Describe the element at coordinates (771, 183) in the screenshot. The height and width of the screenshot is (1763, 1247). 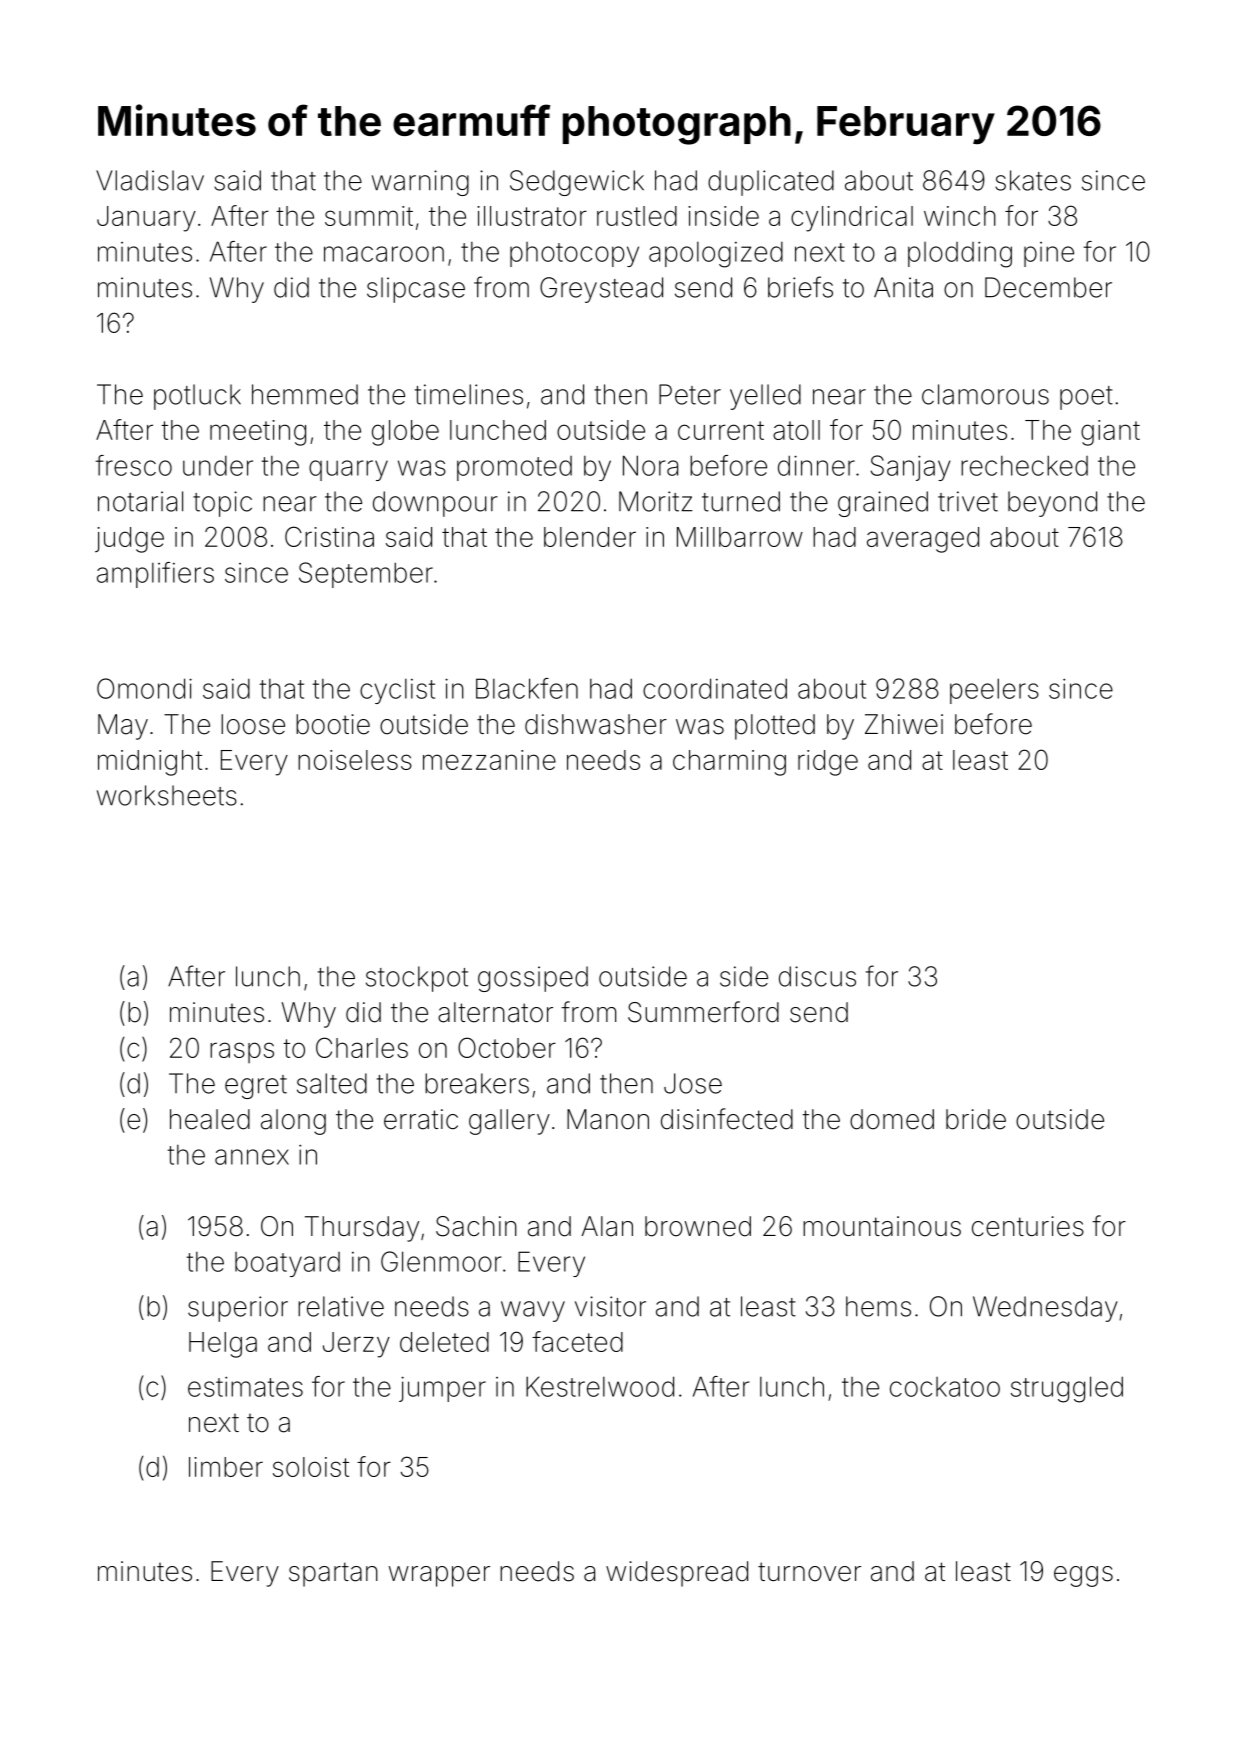
I see `duplicated` at that location.
